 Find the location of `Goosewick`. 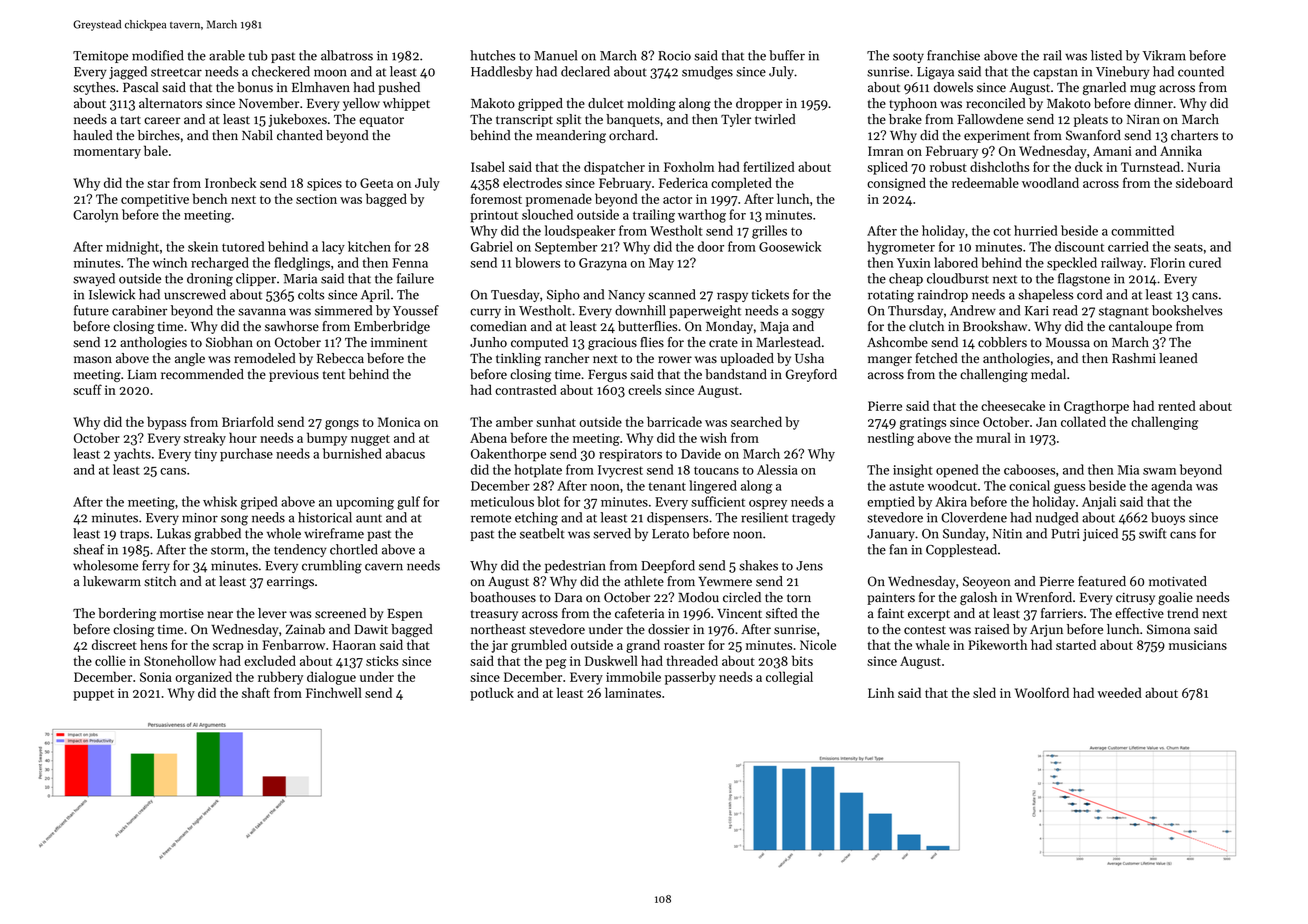

Goosewick is located at coordinates (790, 246).
